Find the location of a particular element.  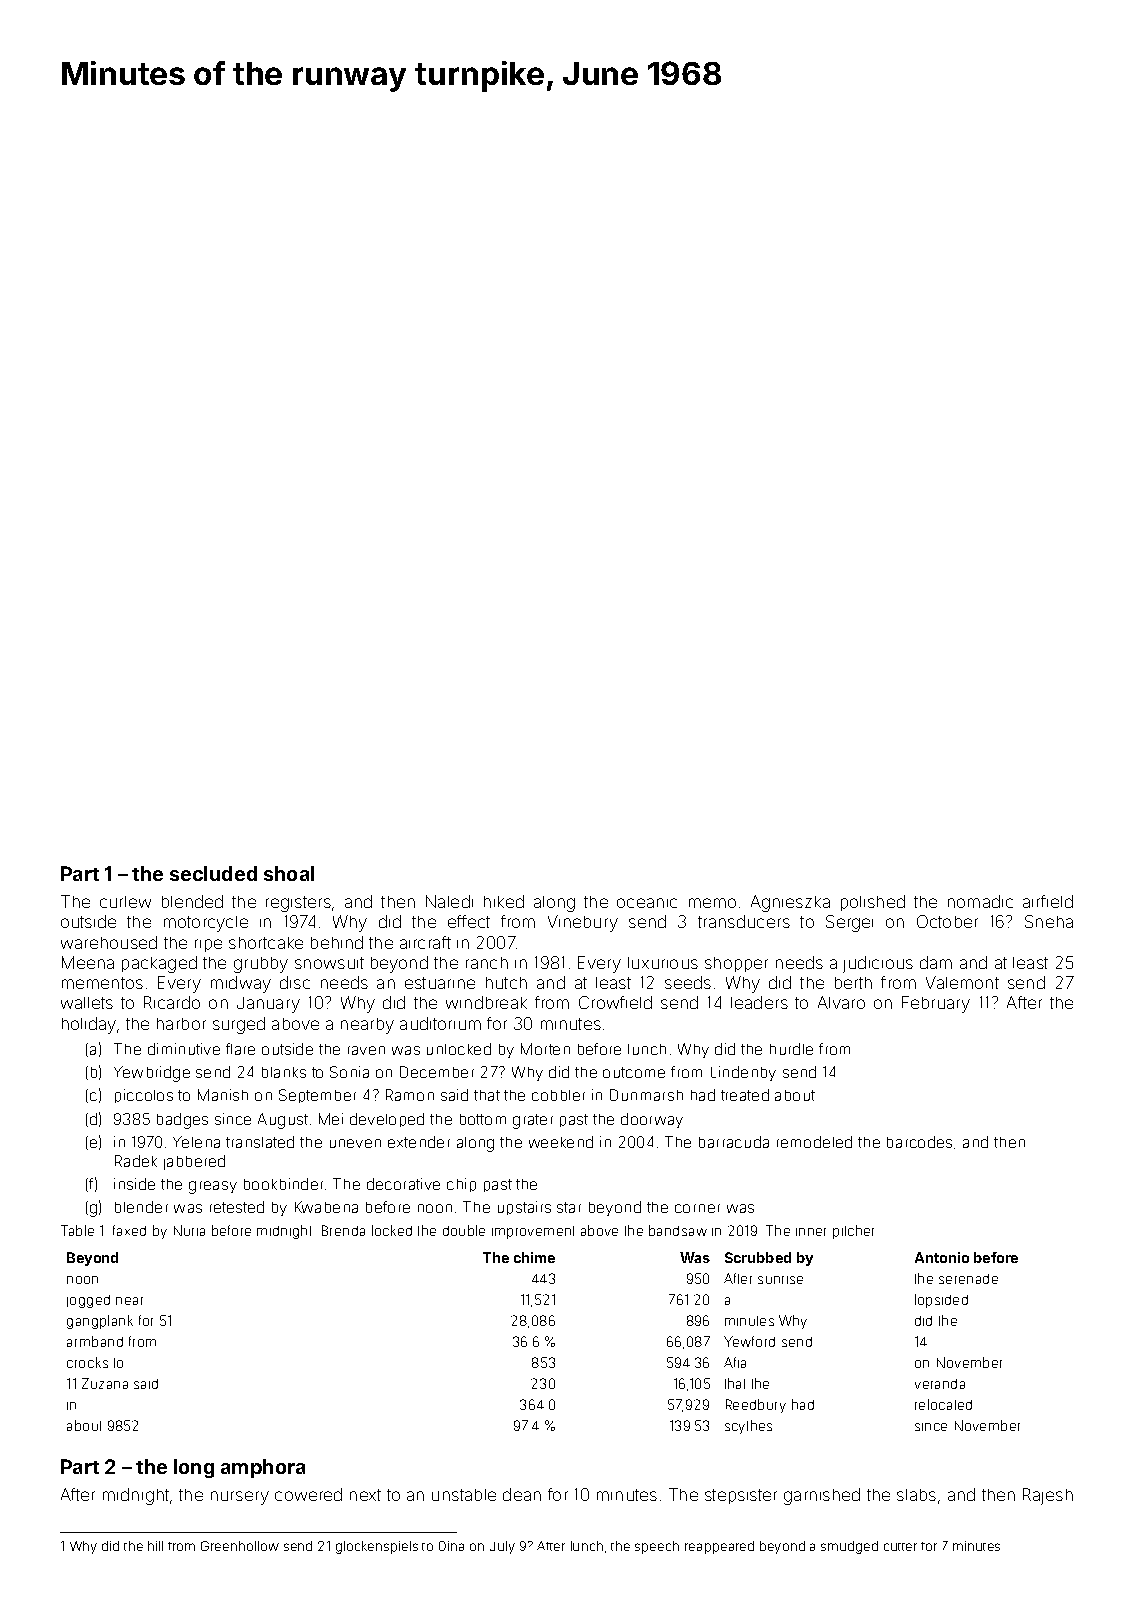

seeds is located at coordinates (688, 982).
